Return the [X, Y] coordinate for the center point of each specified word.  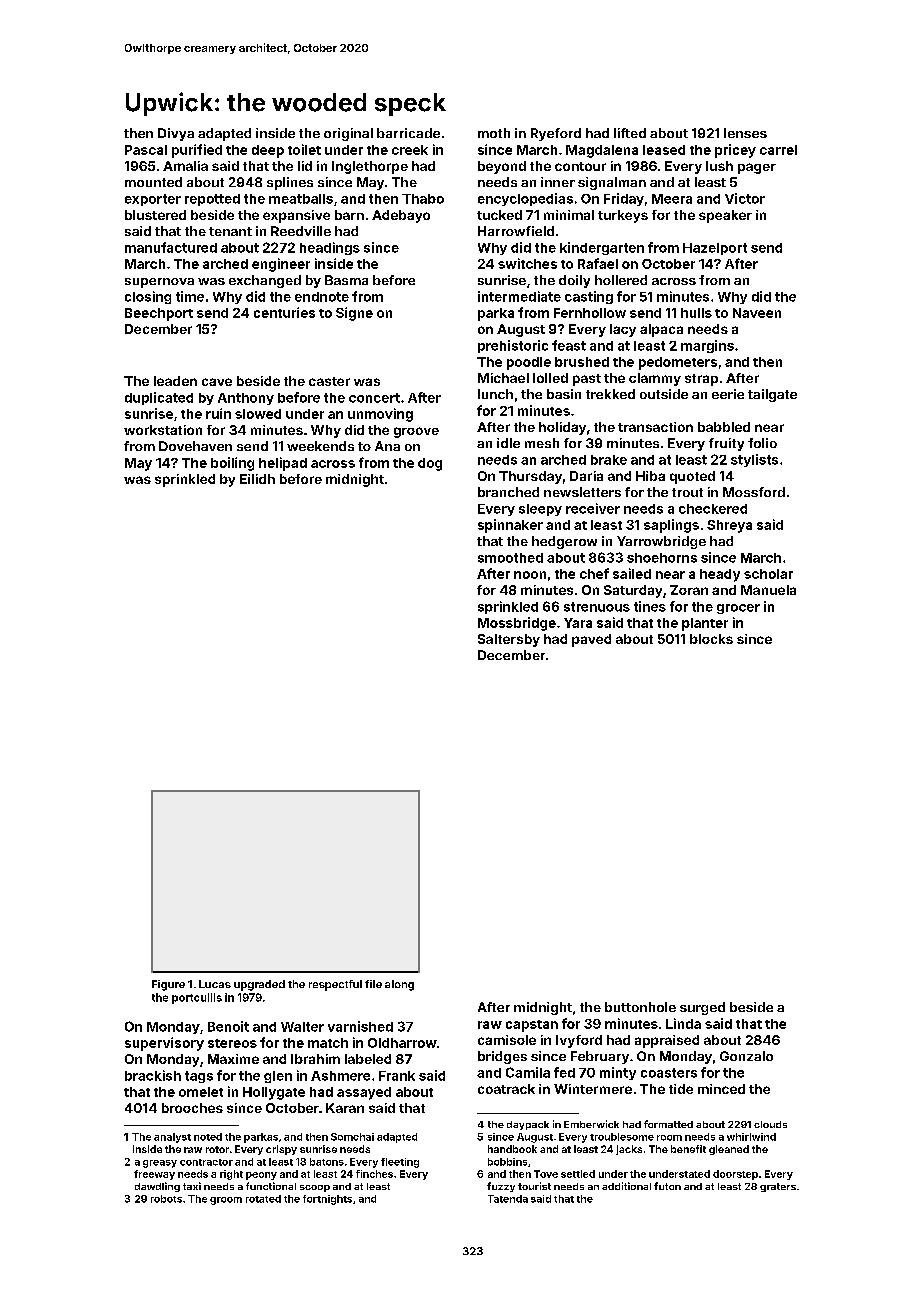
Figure [168, 985]
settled [578, 1174]
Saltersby [509, 640]
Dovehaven [195, 446]
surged [702, 1008]
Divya [176, 134]
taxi [192, 1186]
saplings [671, 526]
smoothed [510, 558]
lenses [745, 133]
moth [494, 133]
